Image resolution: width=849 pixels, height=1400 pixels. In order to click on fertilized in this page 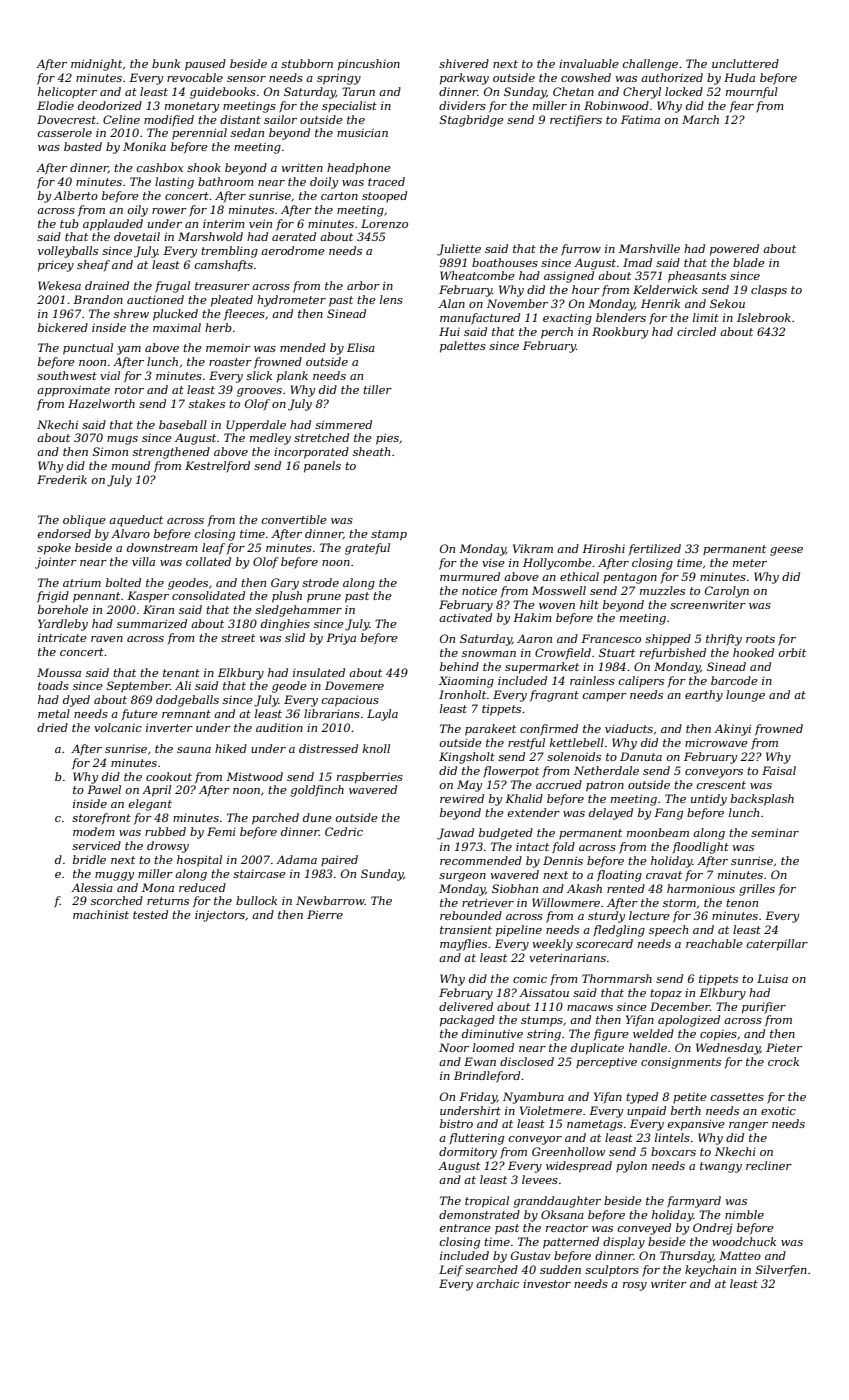, I will do `click(654, 550)`.
